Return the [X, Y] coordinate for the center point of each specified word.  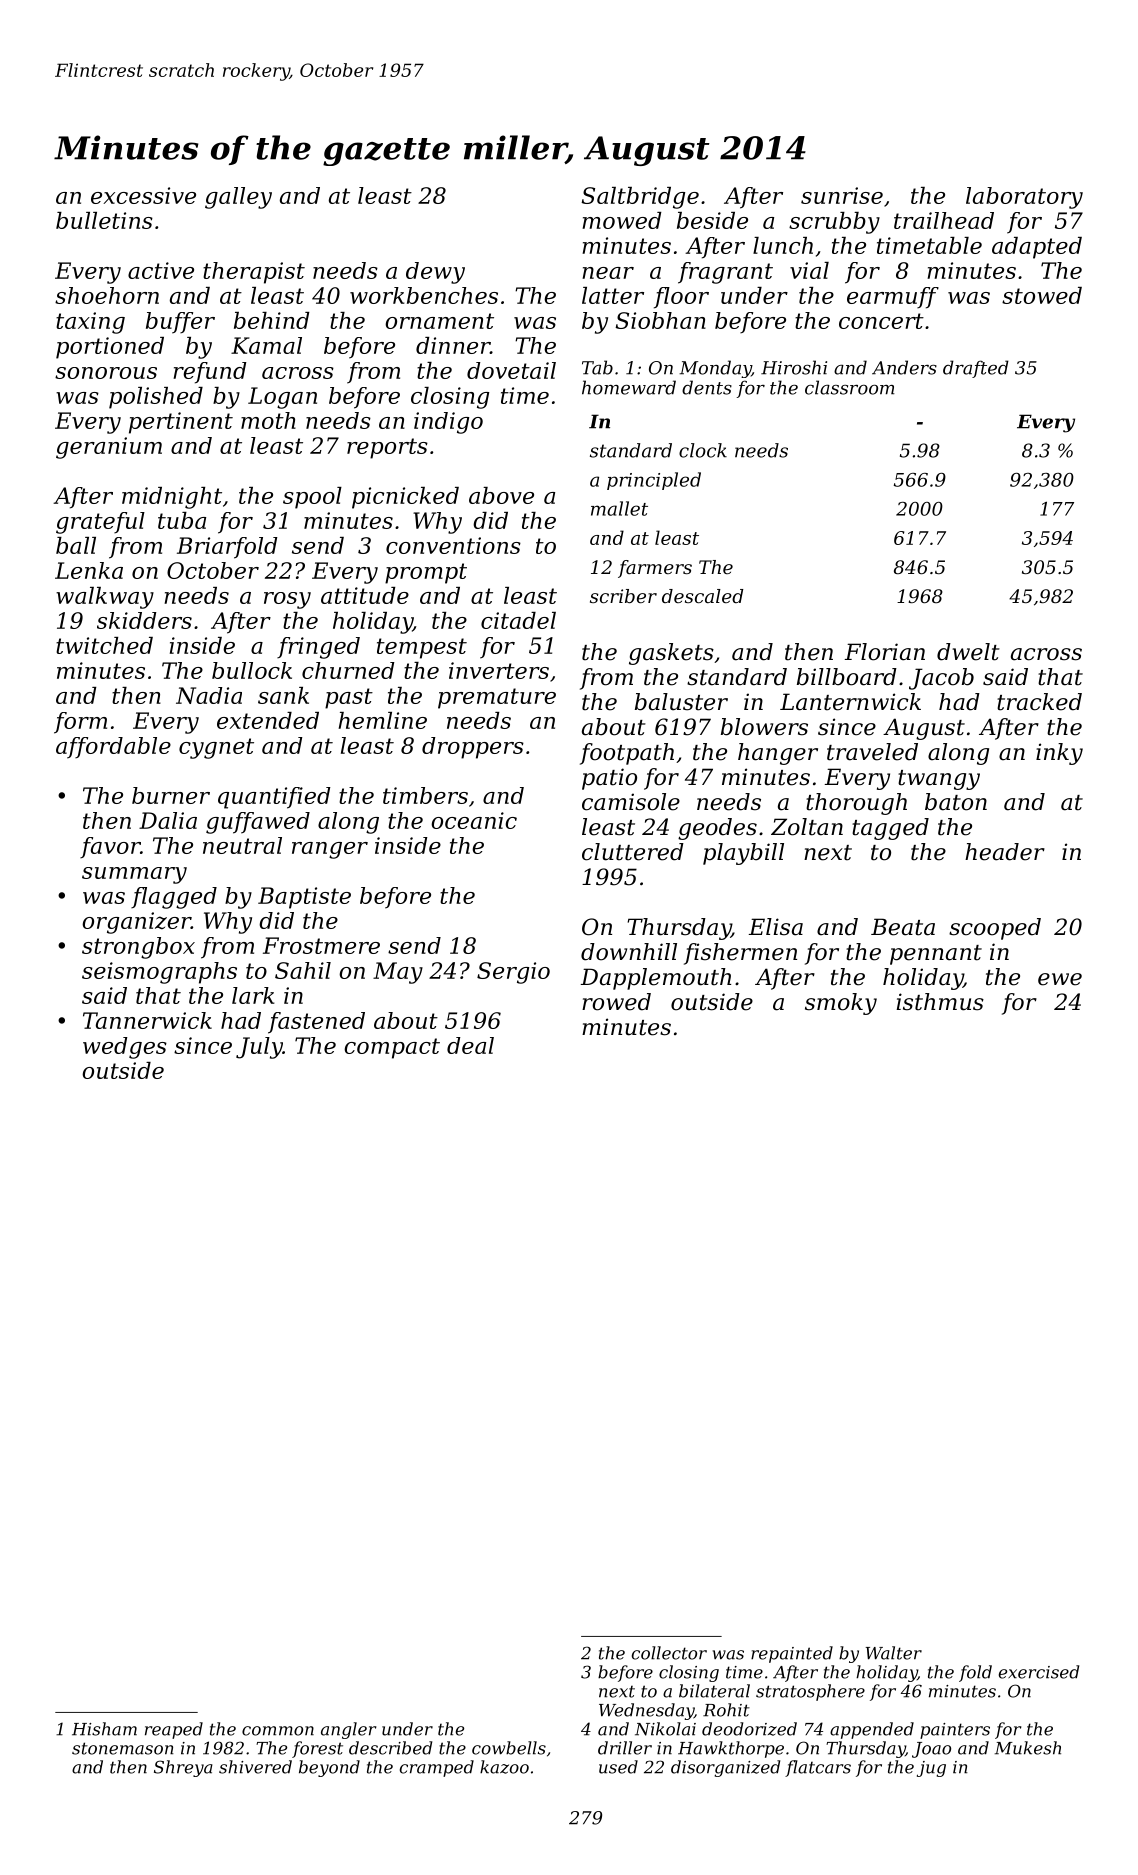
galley [238, 198]
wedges [125, 1048]
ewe [1060, 979]
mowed [622, 220]
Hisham [104, 1729]
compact [392, 1048]
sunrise [842, 195]
